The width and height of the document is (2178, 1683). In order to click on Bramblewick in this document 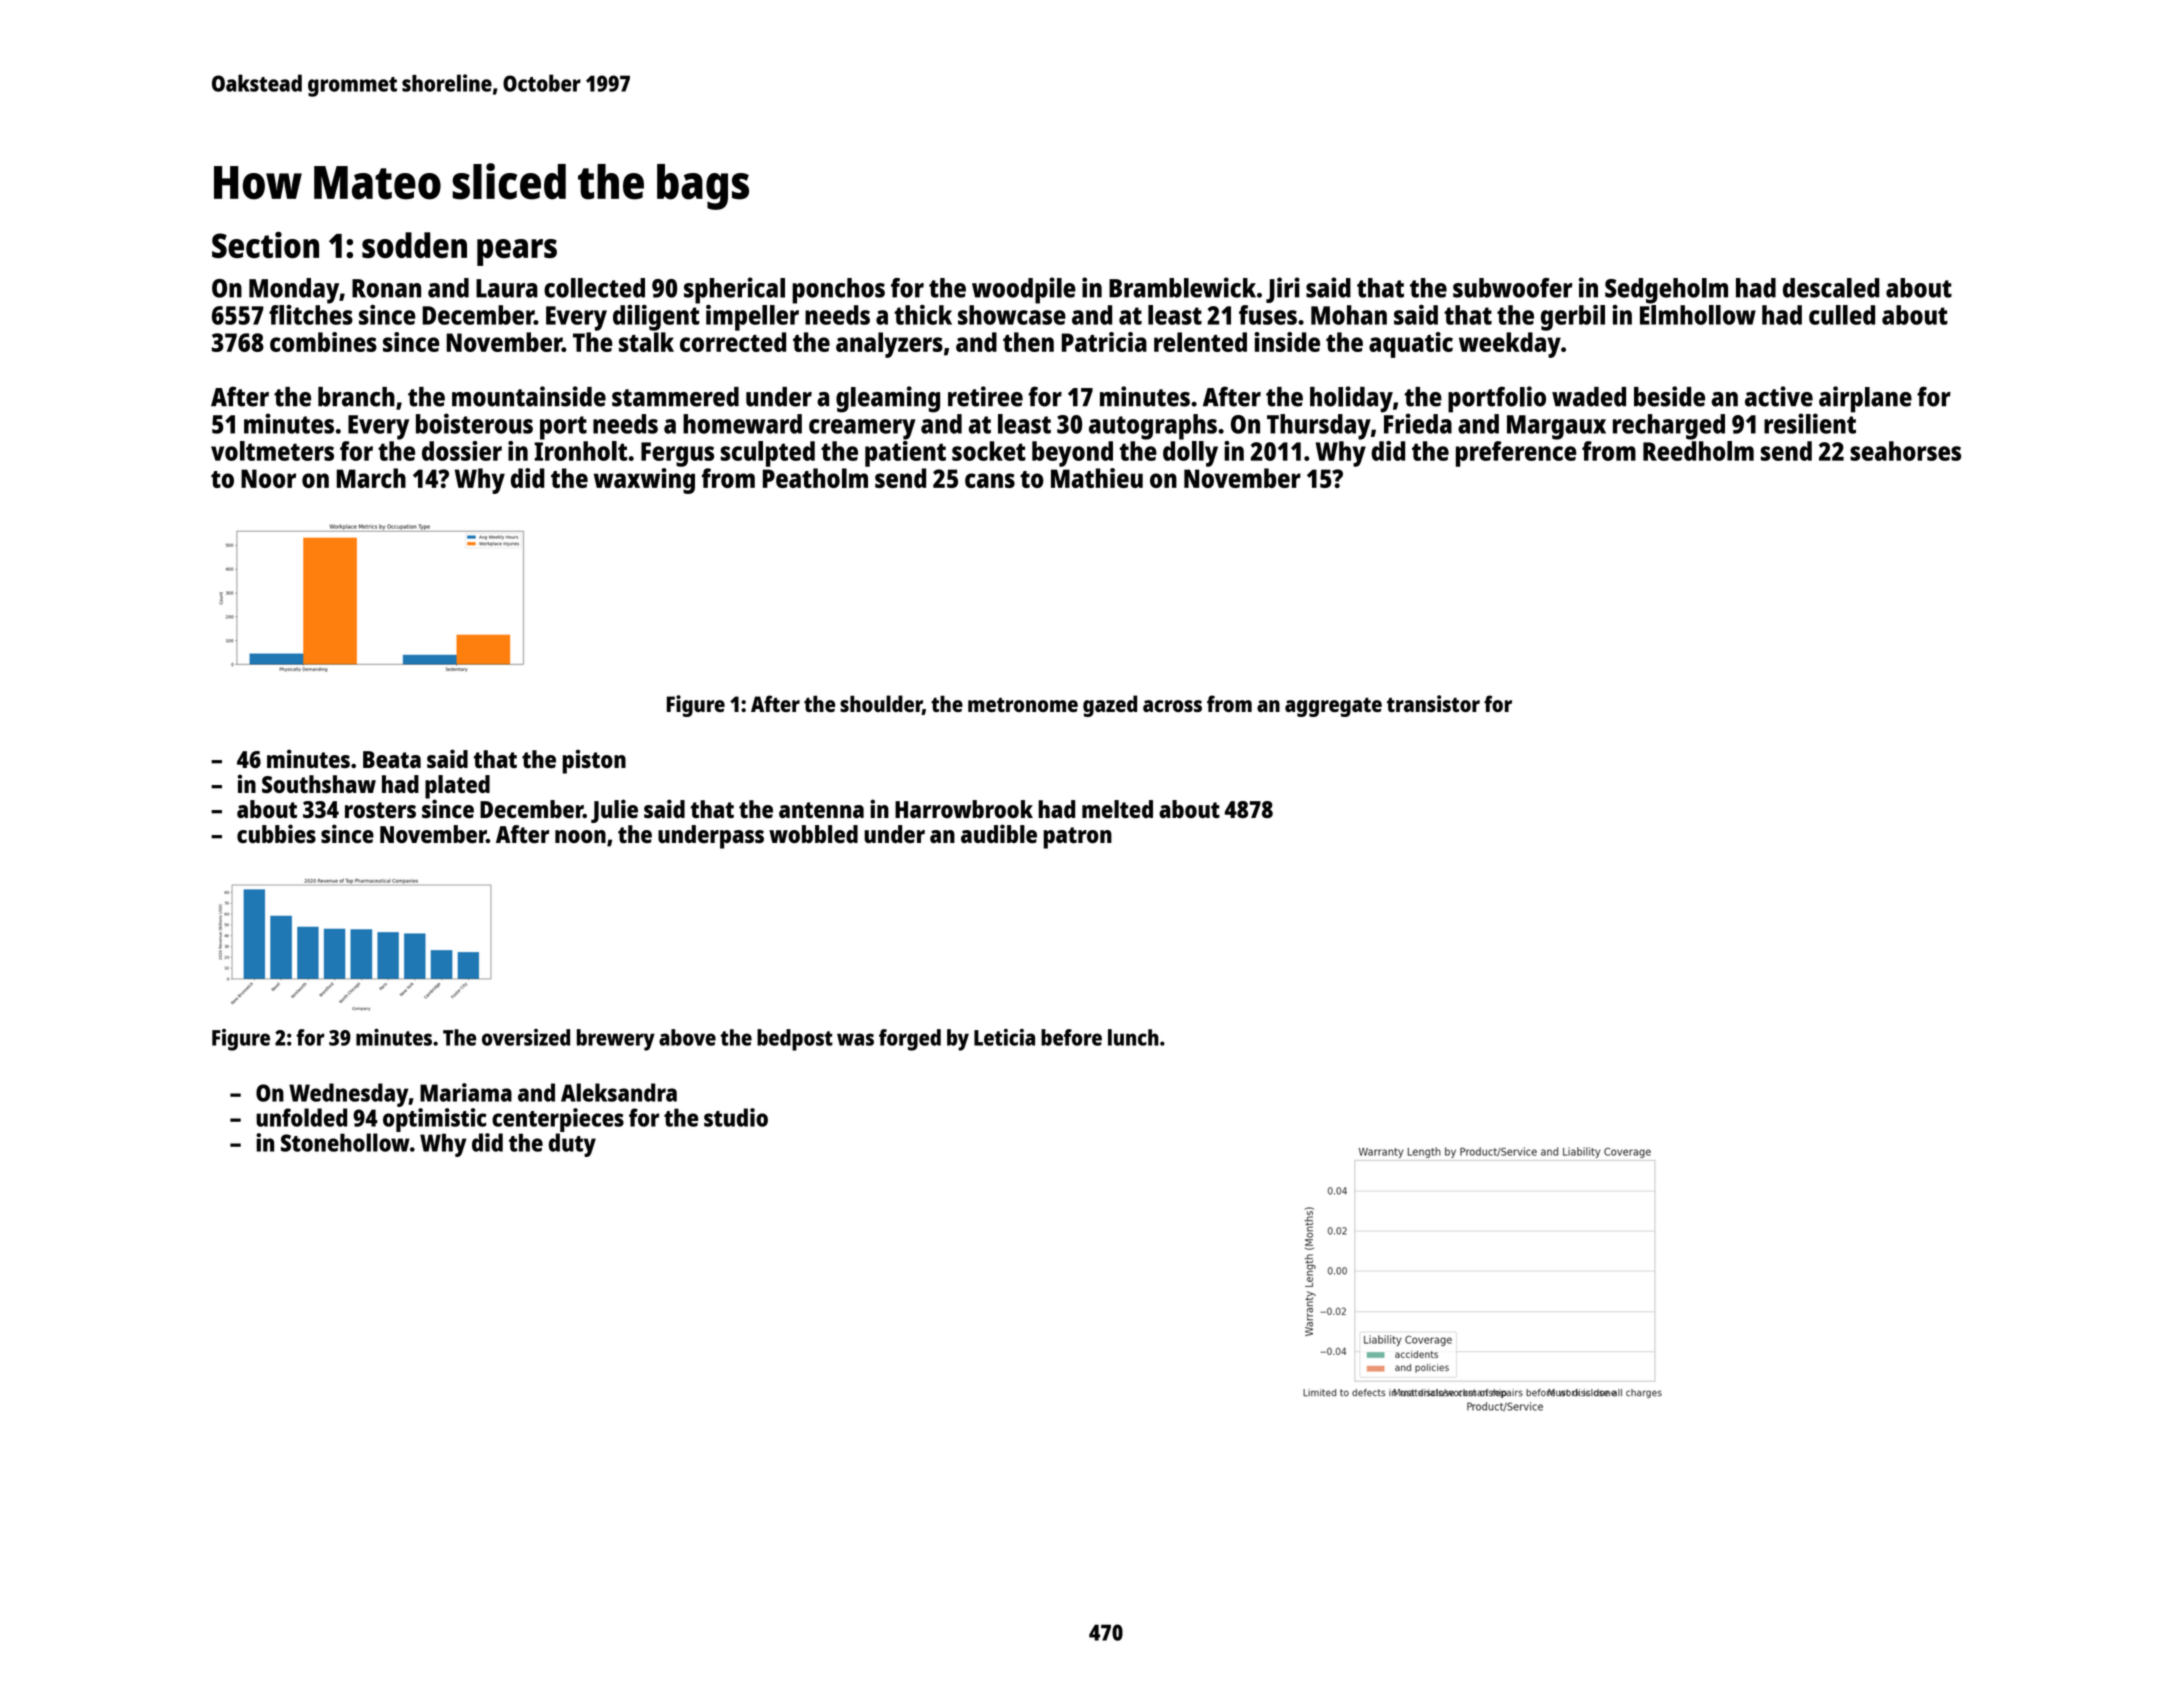, I will do `click(1182, 287)`.
